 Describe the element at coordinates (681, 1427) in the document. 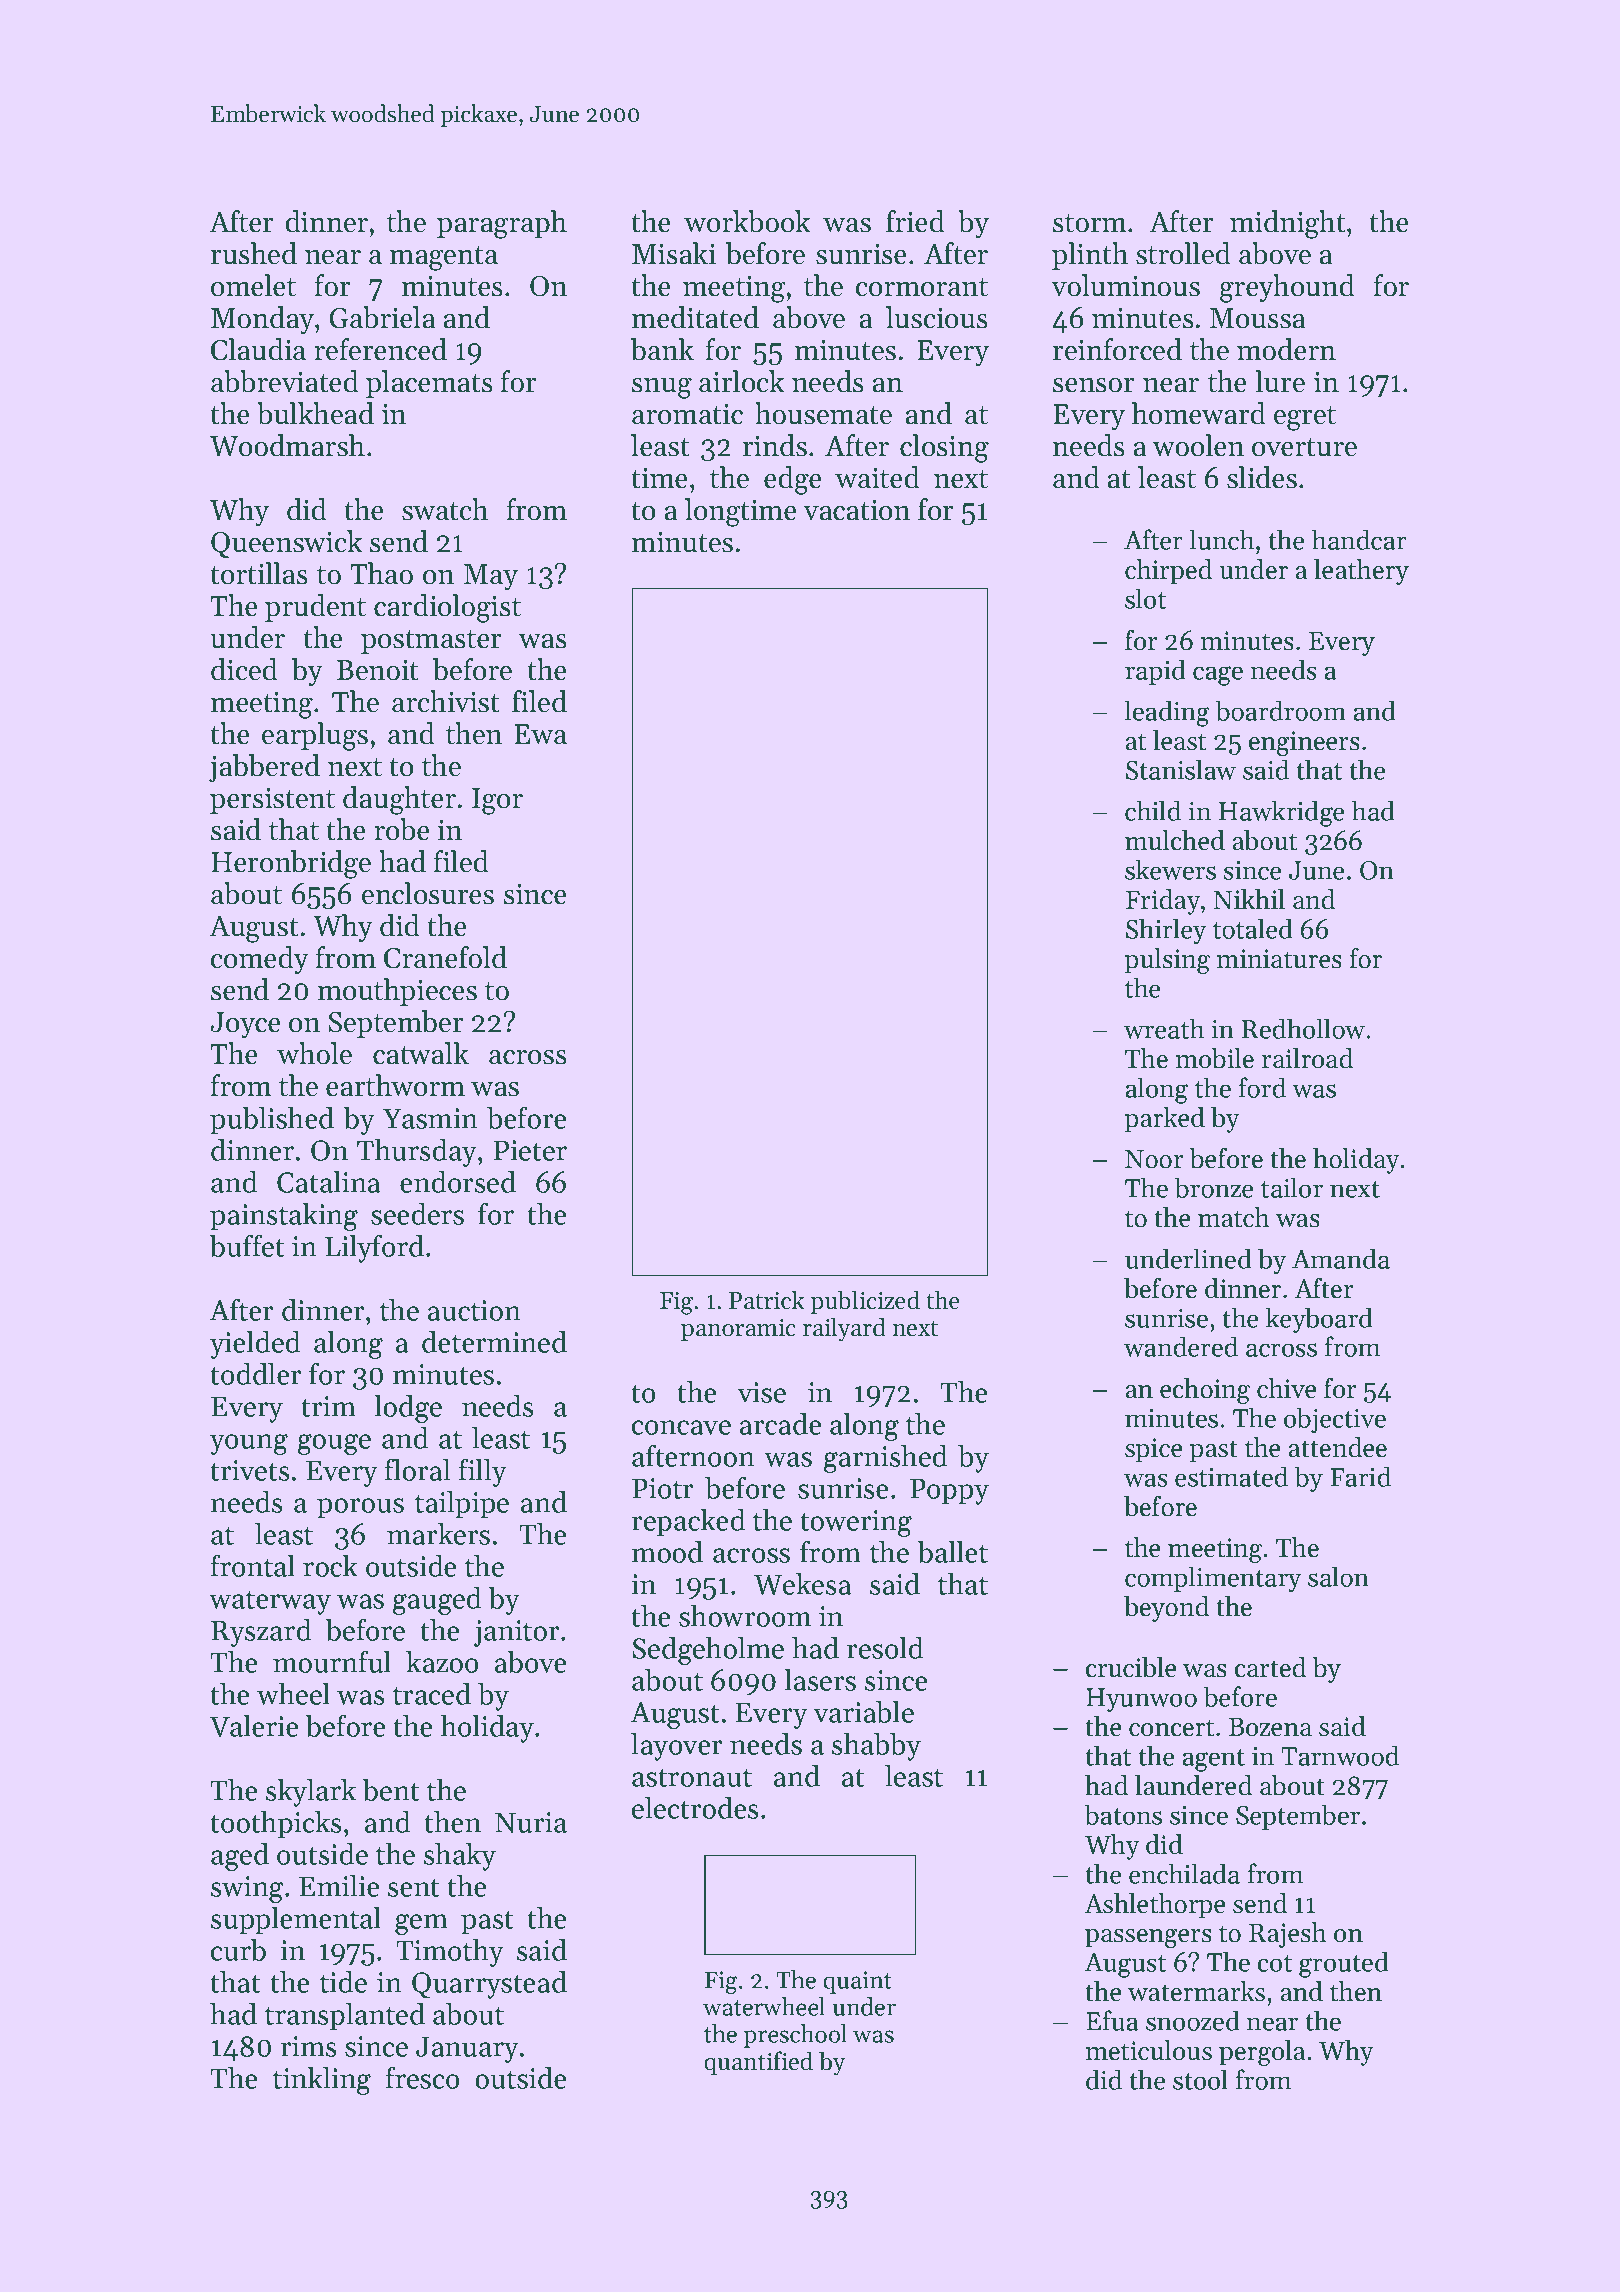

I see `concave` at that location.
